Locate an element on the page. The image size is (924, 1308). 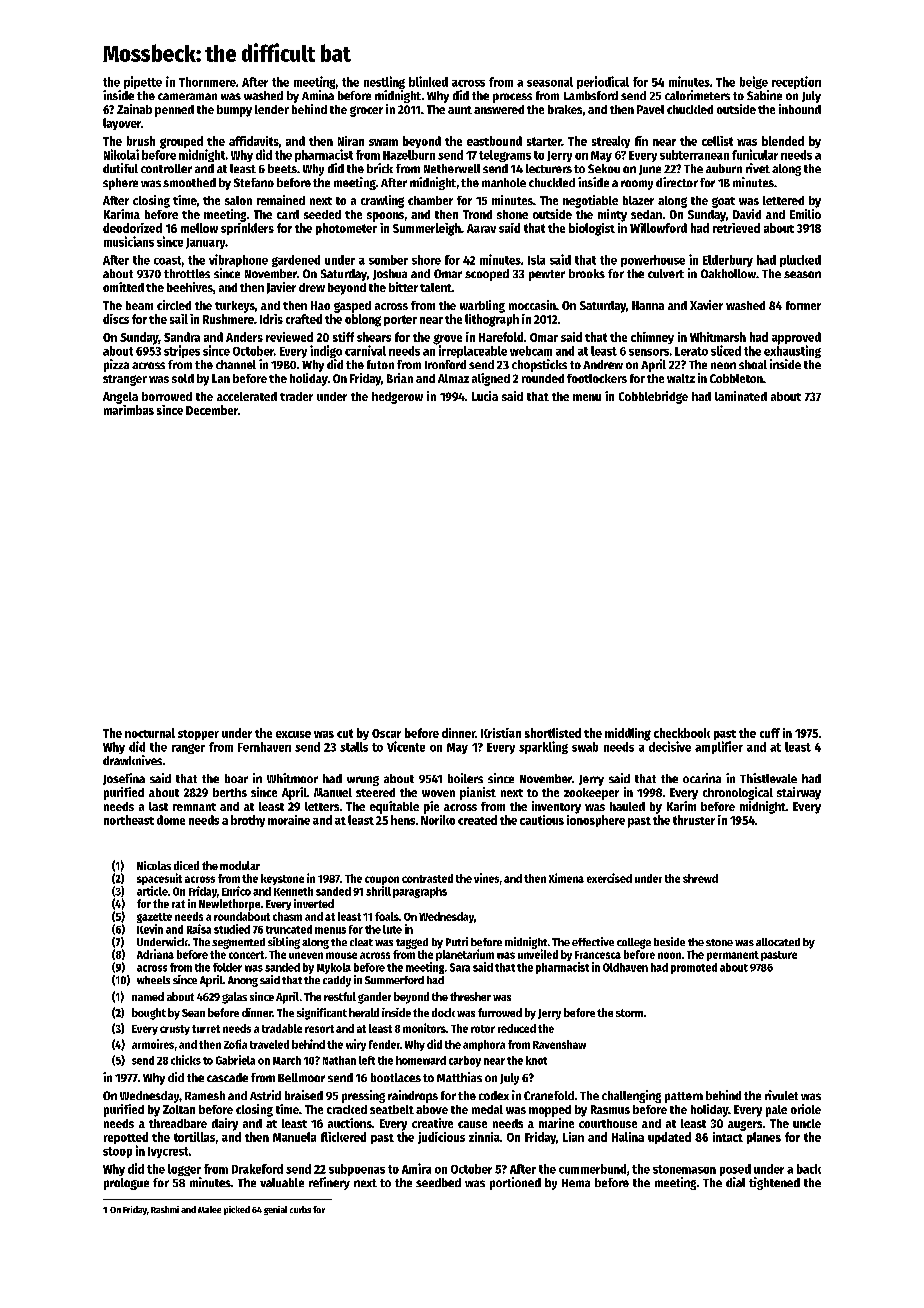
Lucia is located at coordinates (485, 396).
